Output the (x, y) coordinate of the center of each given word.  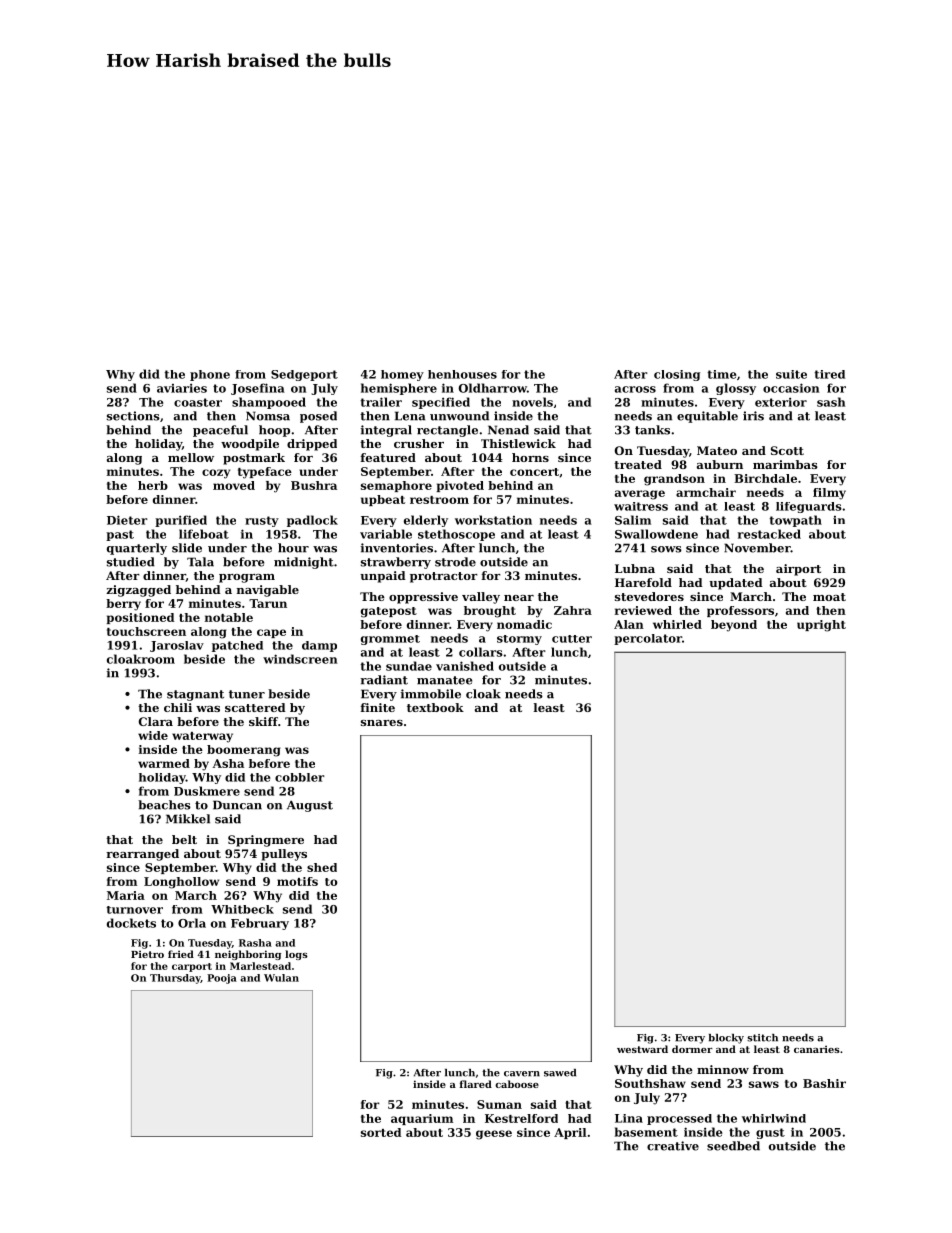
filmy (829, 494)
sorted (381, 1132)
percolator (648, 639)
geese (494, 1135)
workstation (493, 520)
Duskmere (207, 791)
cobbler (300, 777)
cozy (216, 474)
